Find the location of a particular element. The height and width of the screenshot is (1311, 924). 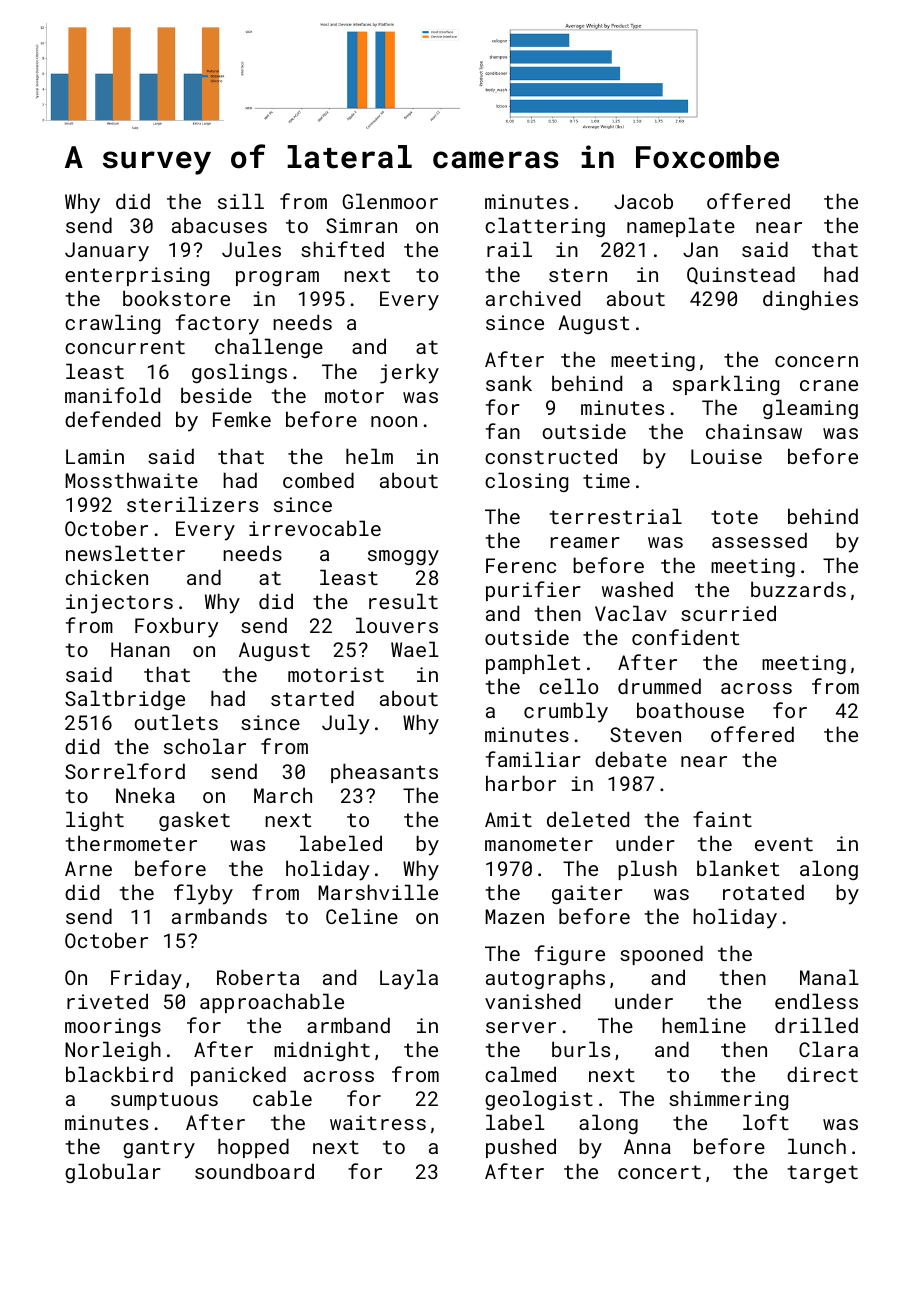

goslings is located at coordinates (239, 373).
